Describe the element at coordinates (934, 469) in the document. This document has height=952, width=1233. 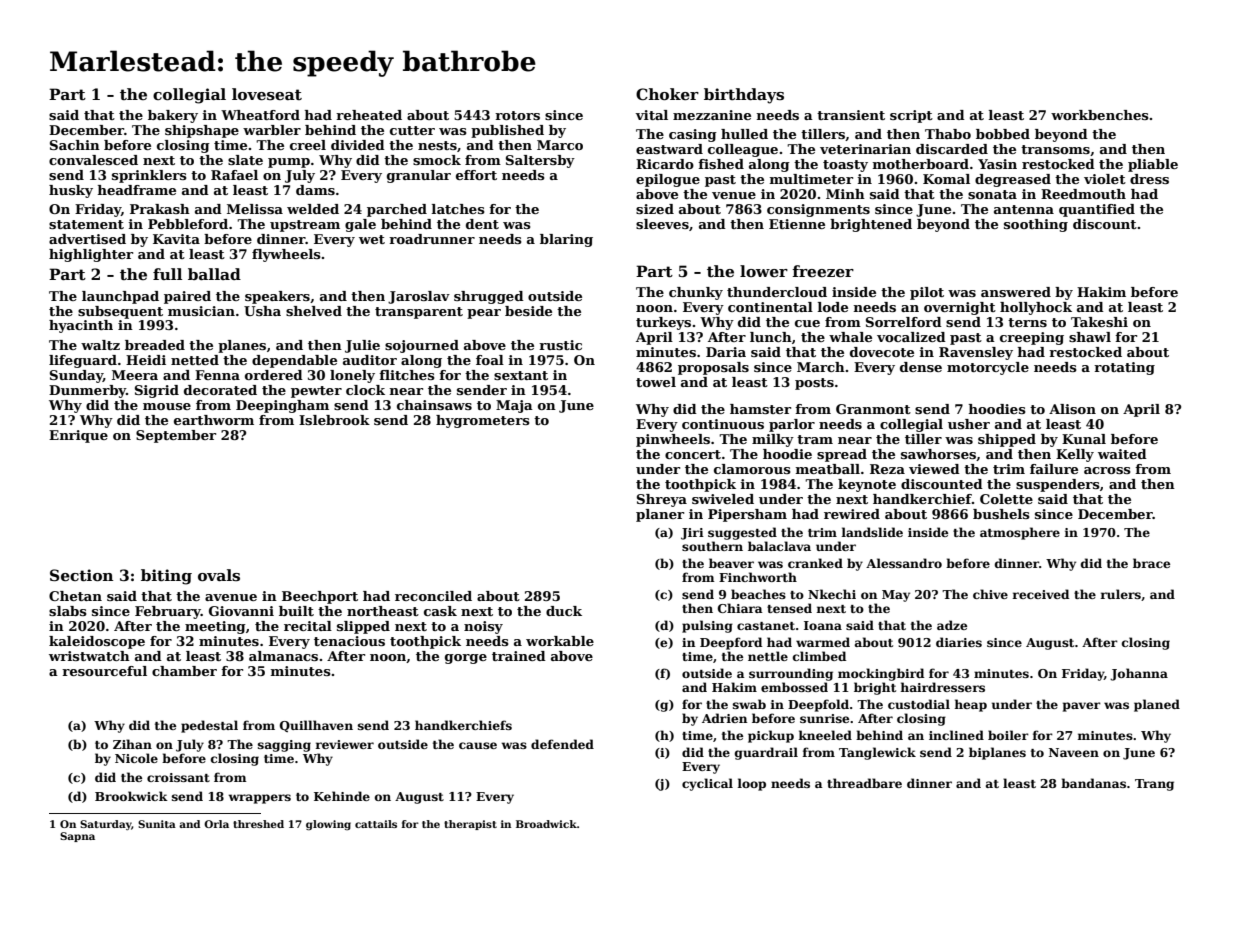
I see `viewed` at that location.
